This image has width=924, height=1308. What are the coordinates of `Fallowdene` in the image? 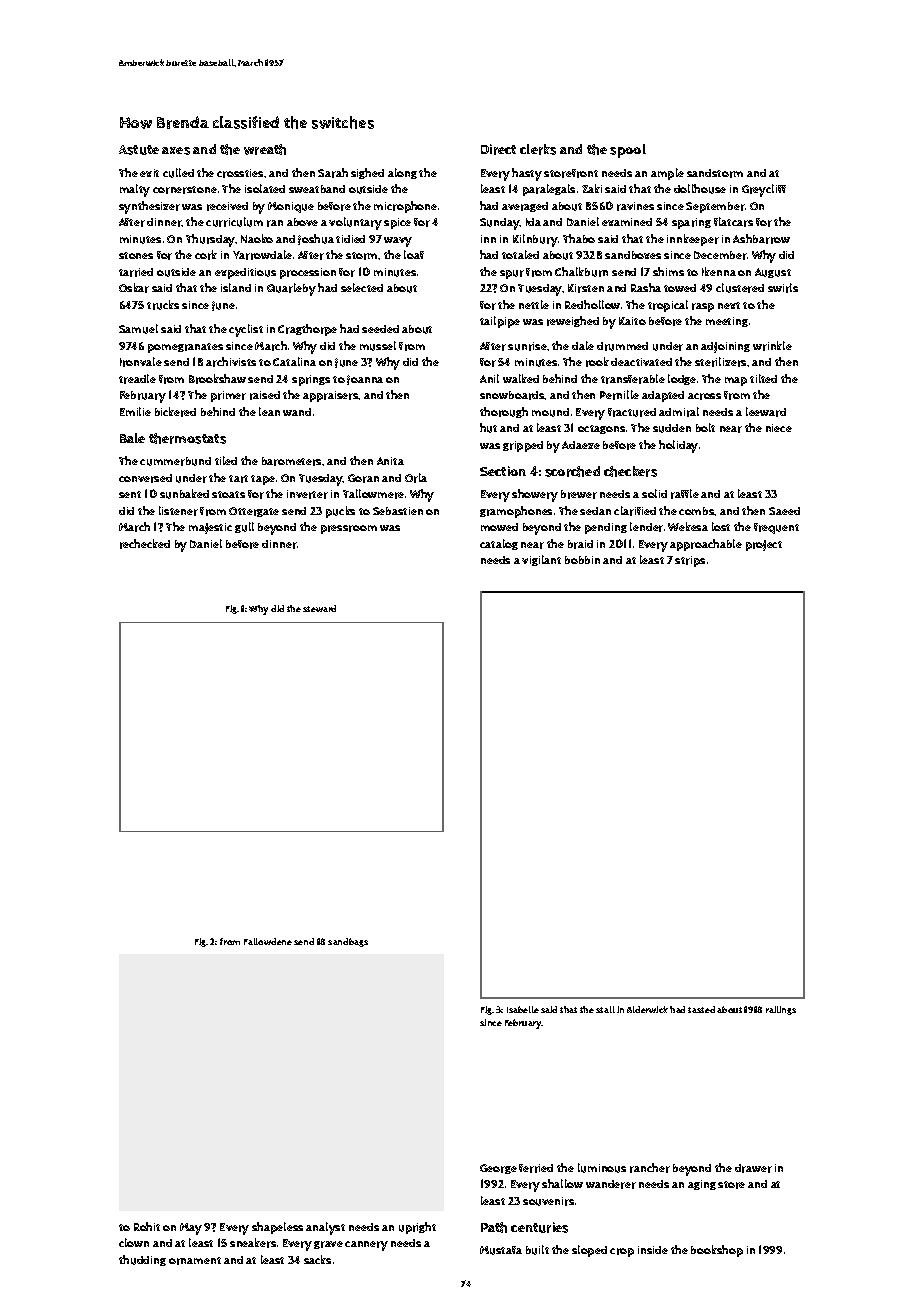 It's located at (268, 941).
